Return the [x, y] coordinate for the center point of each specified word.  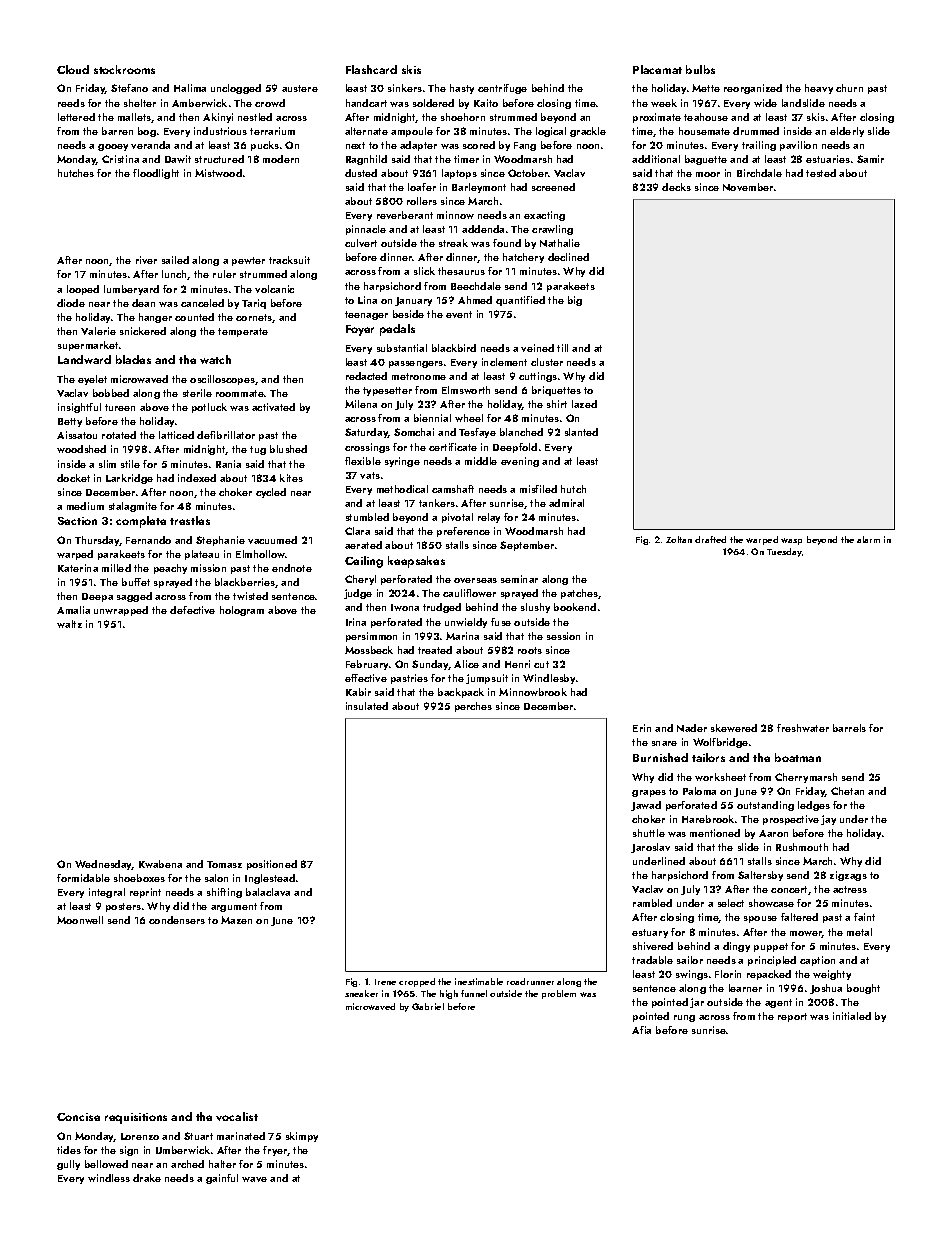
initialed [852, 1016]
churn [849, 88]
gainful [222, 1179]
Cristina [120, 159]
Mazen [236, 920]
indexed [197, 478]
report [792, 1017]
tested [821, 173]
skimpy [302, 1137]
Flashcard [371, 69]
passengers [416, 364]
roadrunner [530, 981]
